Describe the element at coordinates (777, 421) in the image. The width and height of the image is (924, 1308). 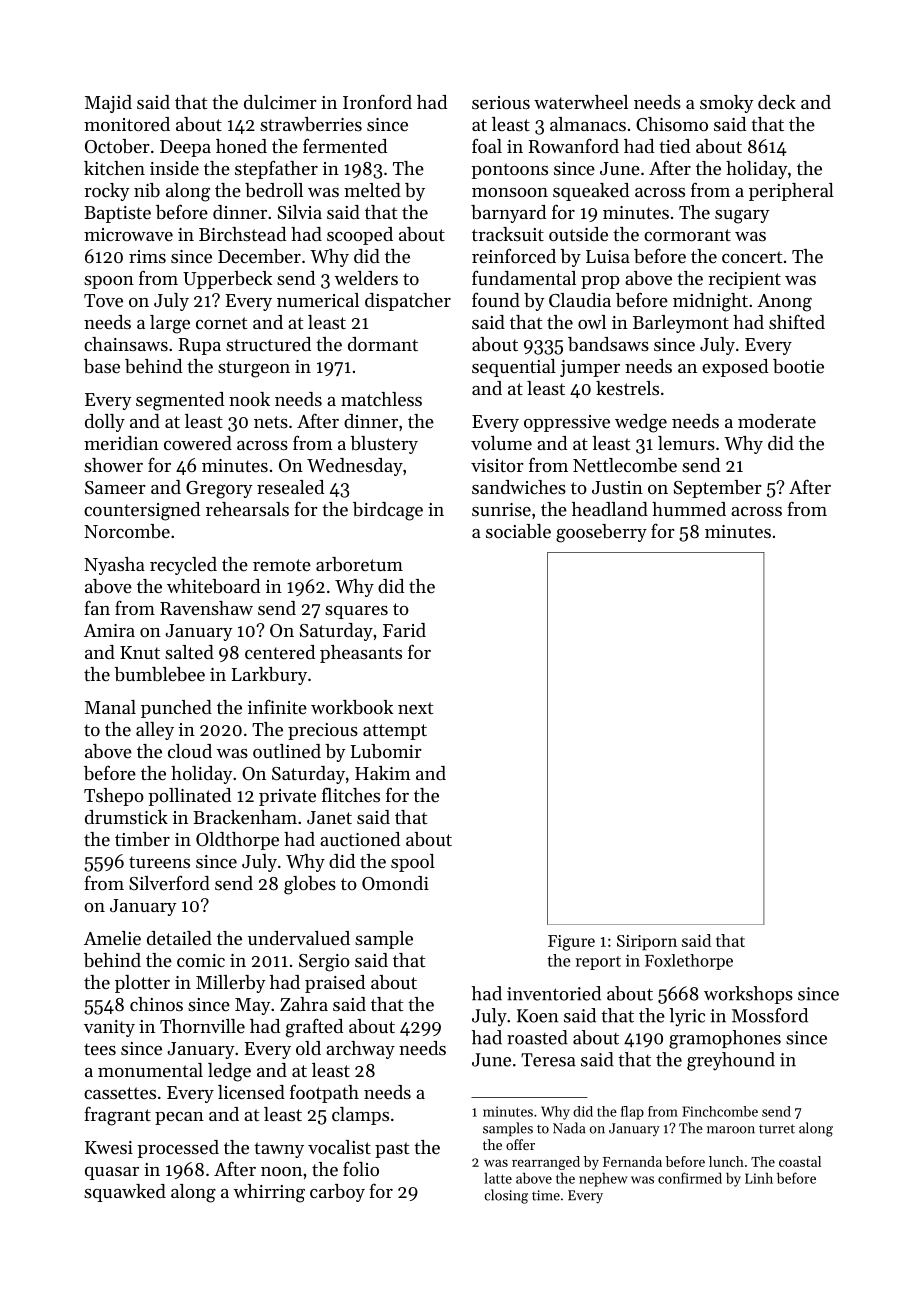
I see `moderate` at that location.
